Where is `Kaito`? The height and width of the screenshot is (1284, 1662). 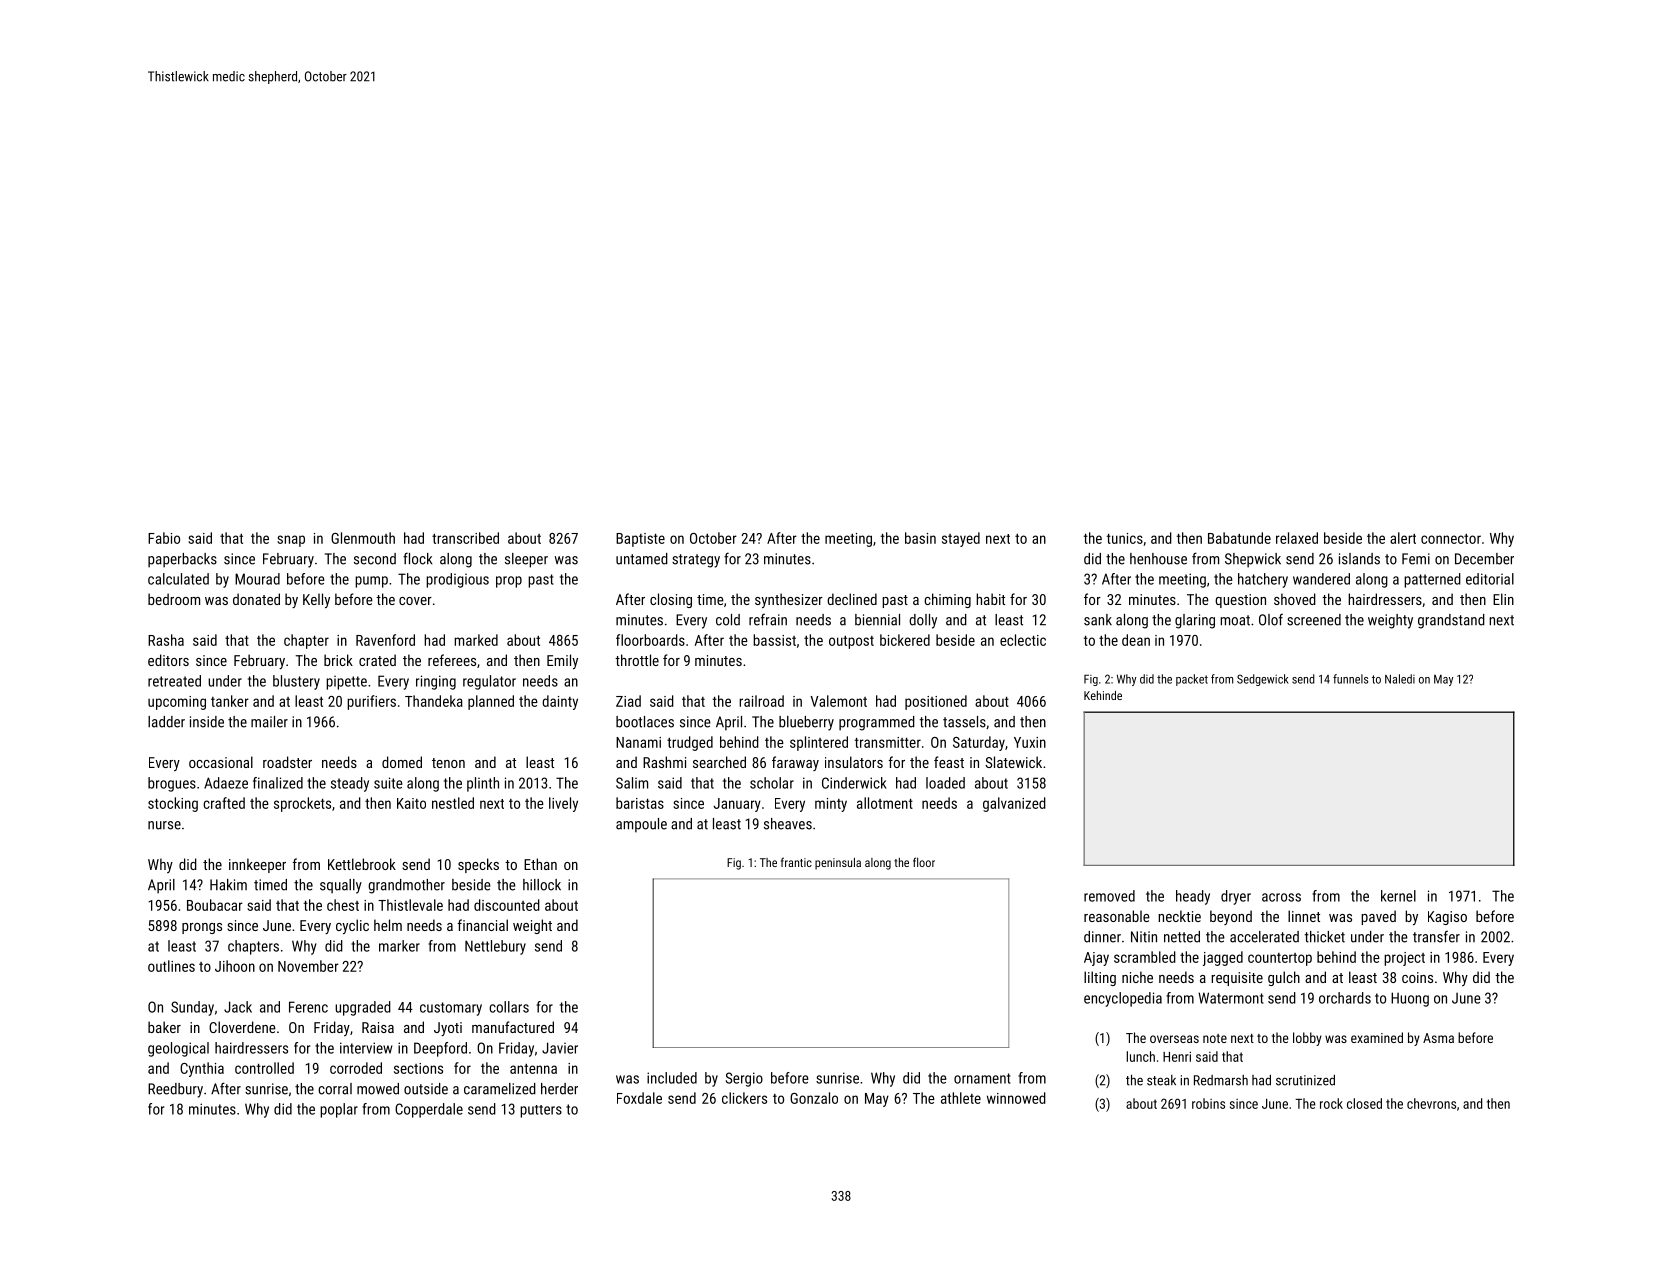 Kaito is located at coordinates (411, 803).
